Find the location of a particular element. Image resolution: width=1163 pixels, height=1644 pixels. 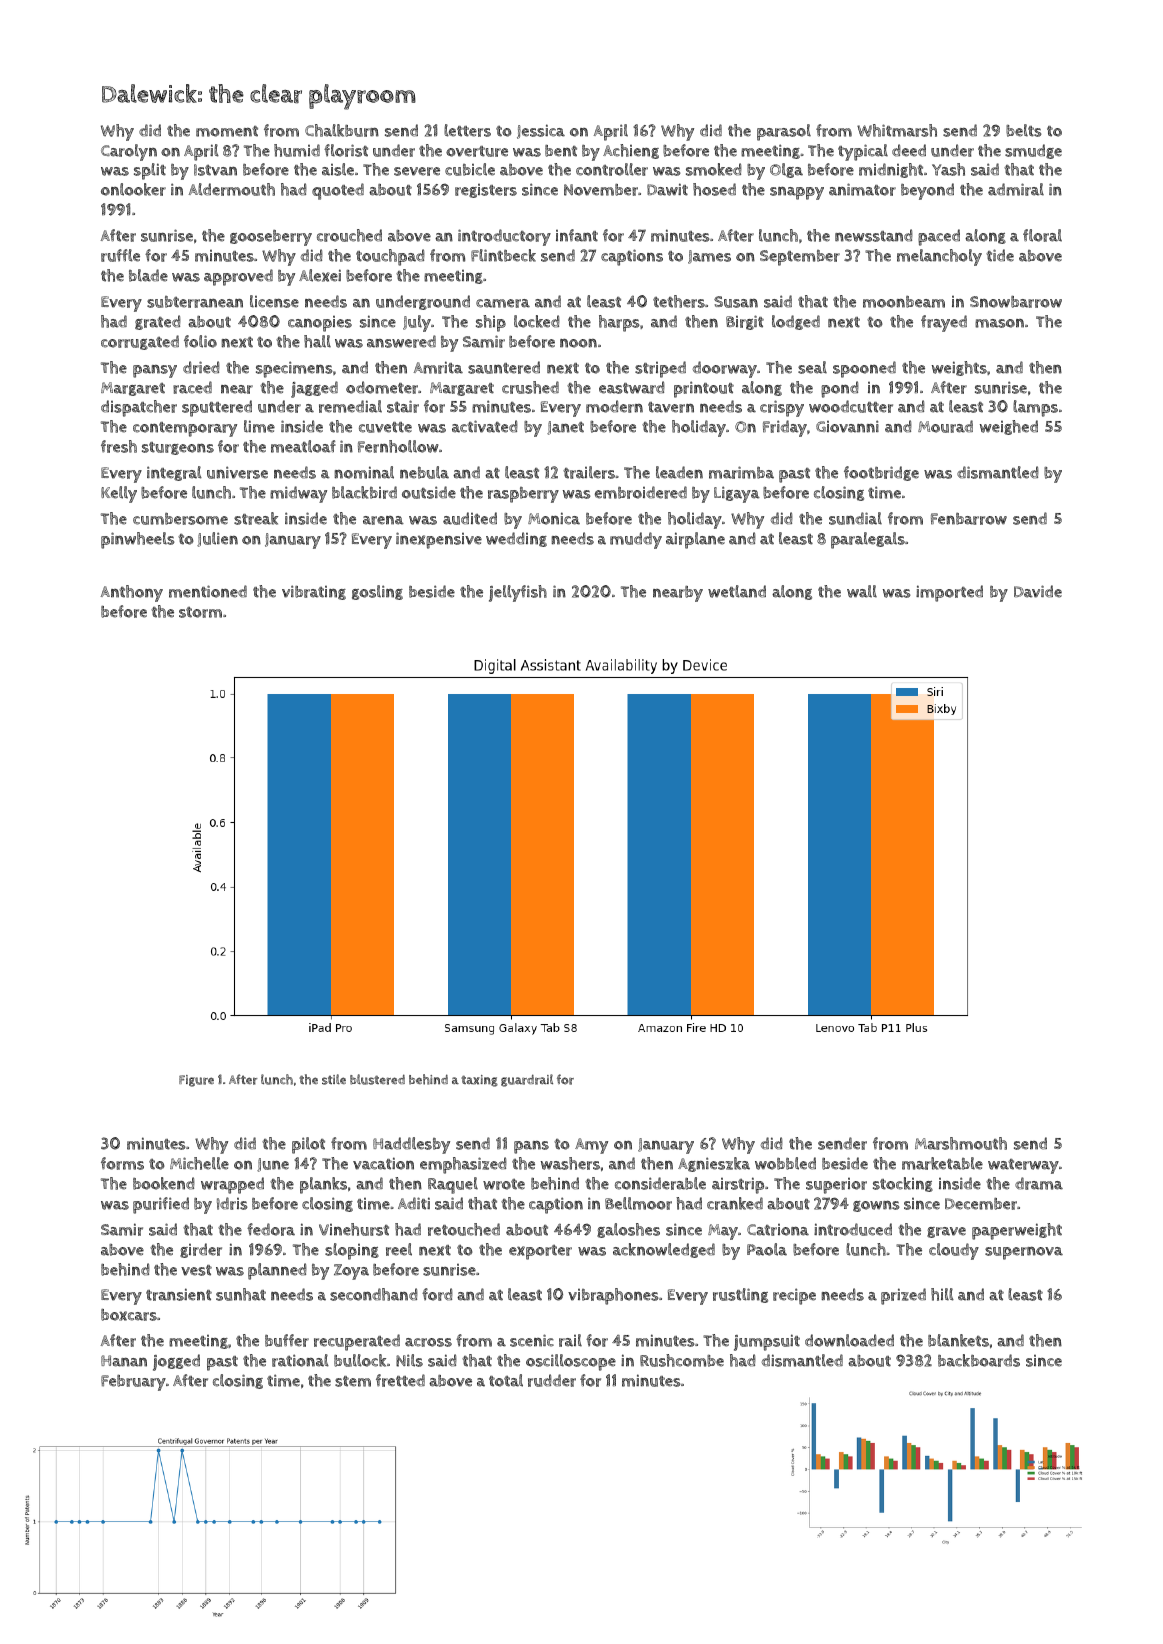

wall is located at coordinates (862, 591).
